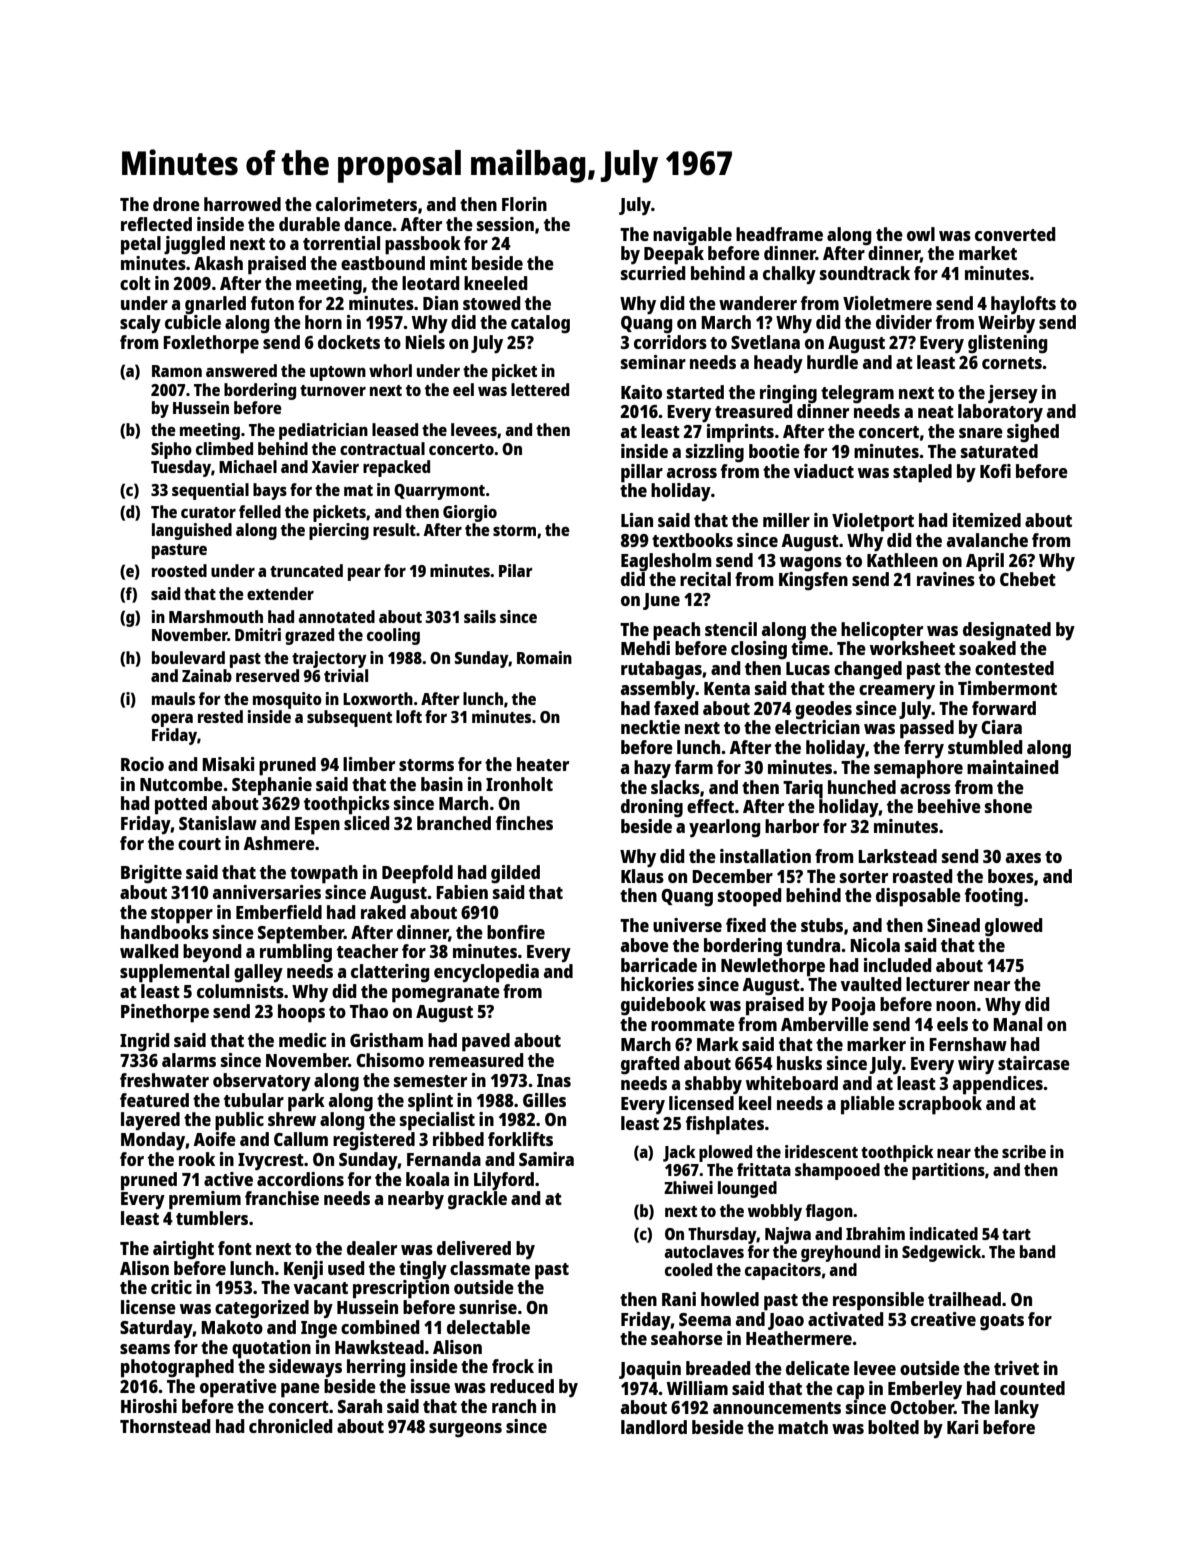 The width and height of the screenshot is (1199, 1552). I want to click on converted, so click(1015, 234).
